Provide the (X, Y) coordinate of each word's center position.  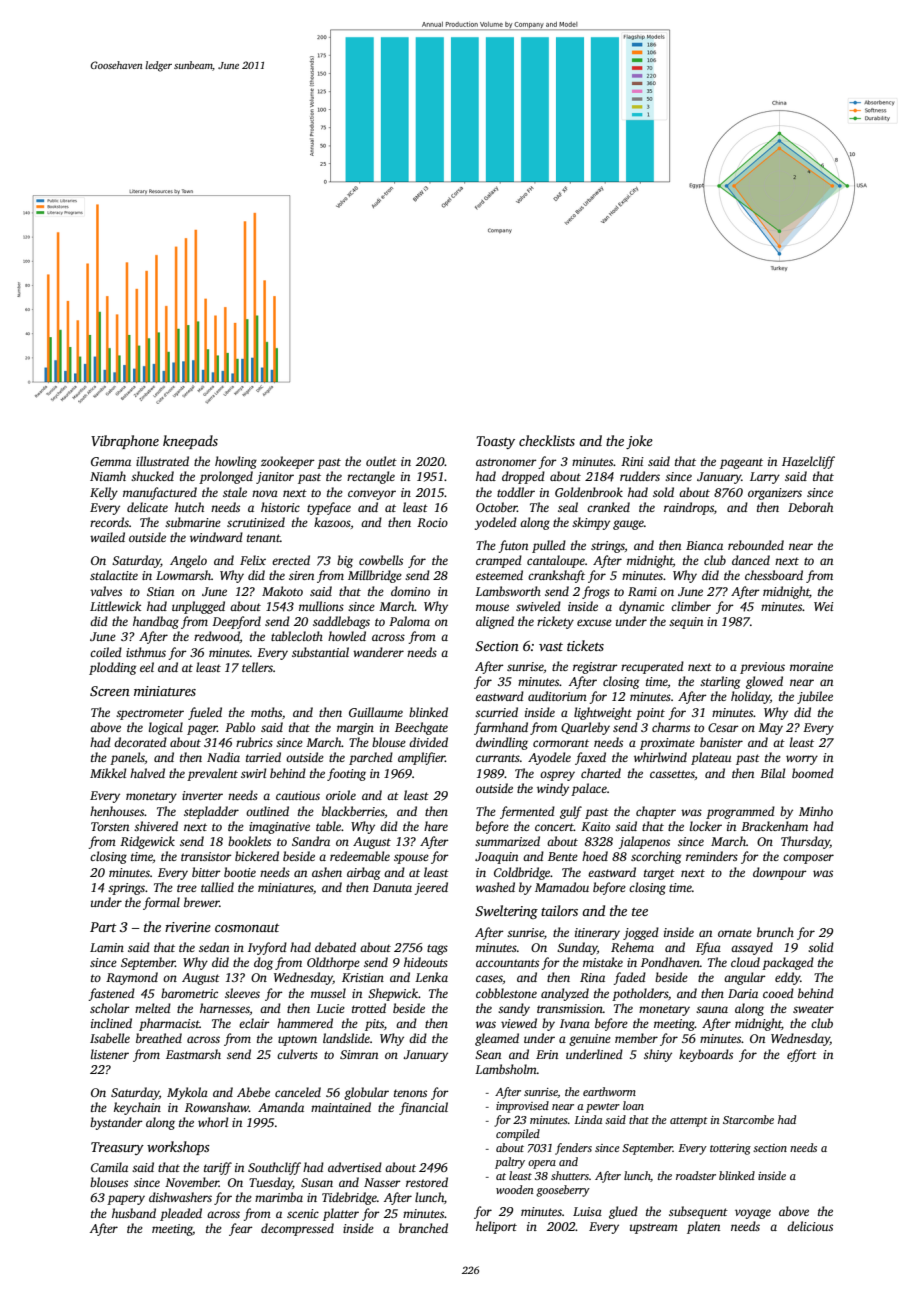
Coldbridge (522, 873)
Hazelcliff (808, 462)
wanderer (378, 652)
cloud (745, 962)
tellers (257, 667)
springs (126, 889)
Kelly (104, 493)
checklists (547, 440)
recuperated (652, 667)
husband (134, 1213)
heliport (496, 1227)
